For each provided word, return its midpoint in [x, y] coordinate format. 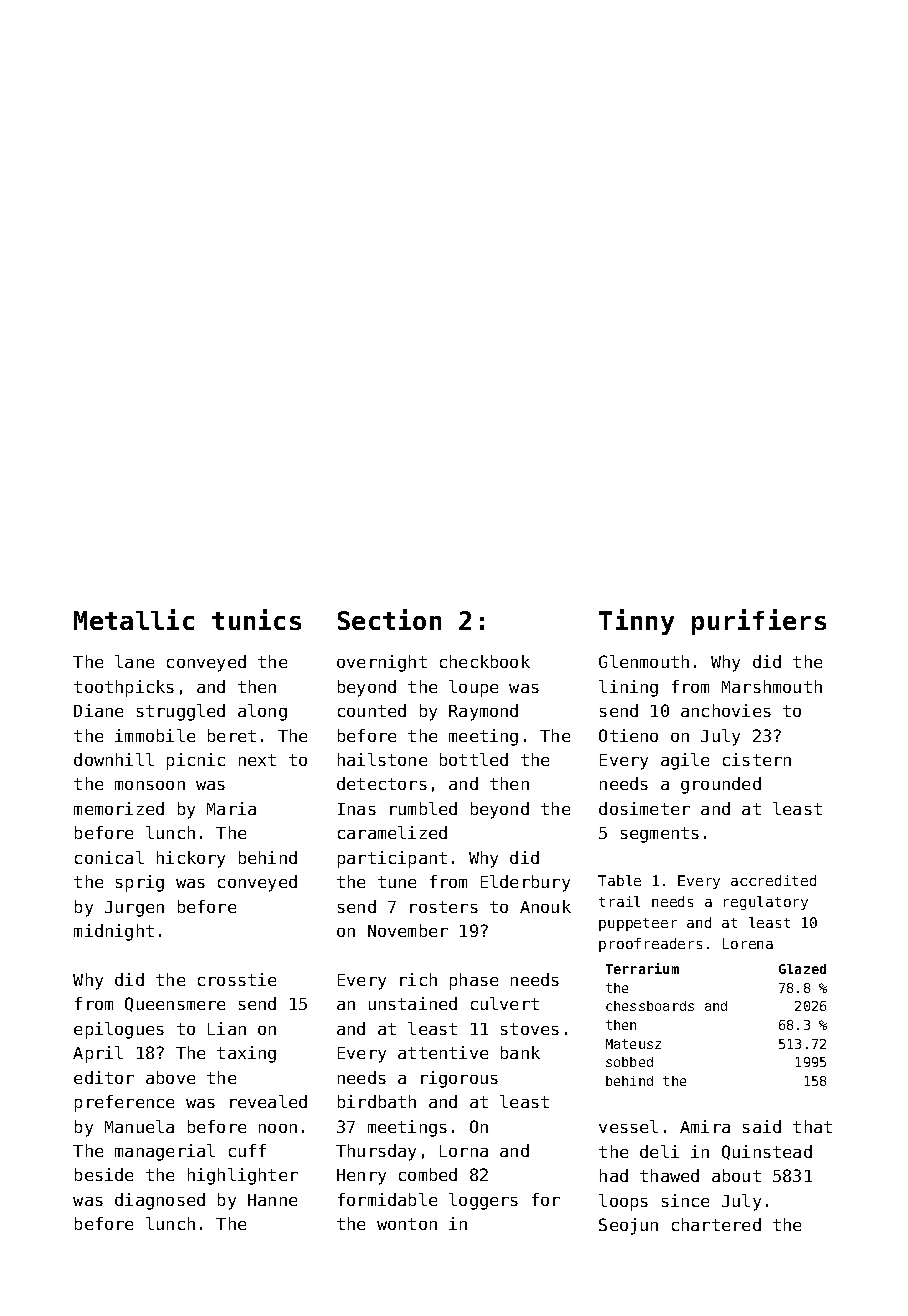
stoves [530, 1029]
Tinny [636, 622]
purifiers [759, 622]
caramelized [392, 832]
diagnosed [160, 1201]
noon [278, 1128]
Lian [227, 1028]
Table [619, 880]
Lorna [464, 1151]
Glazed [802, 969]
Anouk [545, 906]
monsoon [150, 785]
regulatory [766, 903]
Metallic [134, 619]
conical [109, 857]
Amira [705, 1126]
